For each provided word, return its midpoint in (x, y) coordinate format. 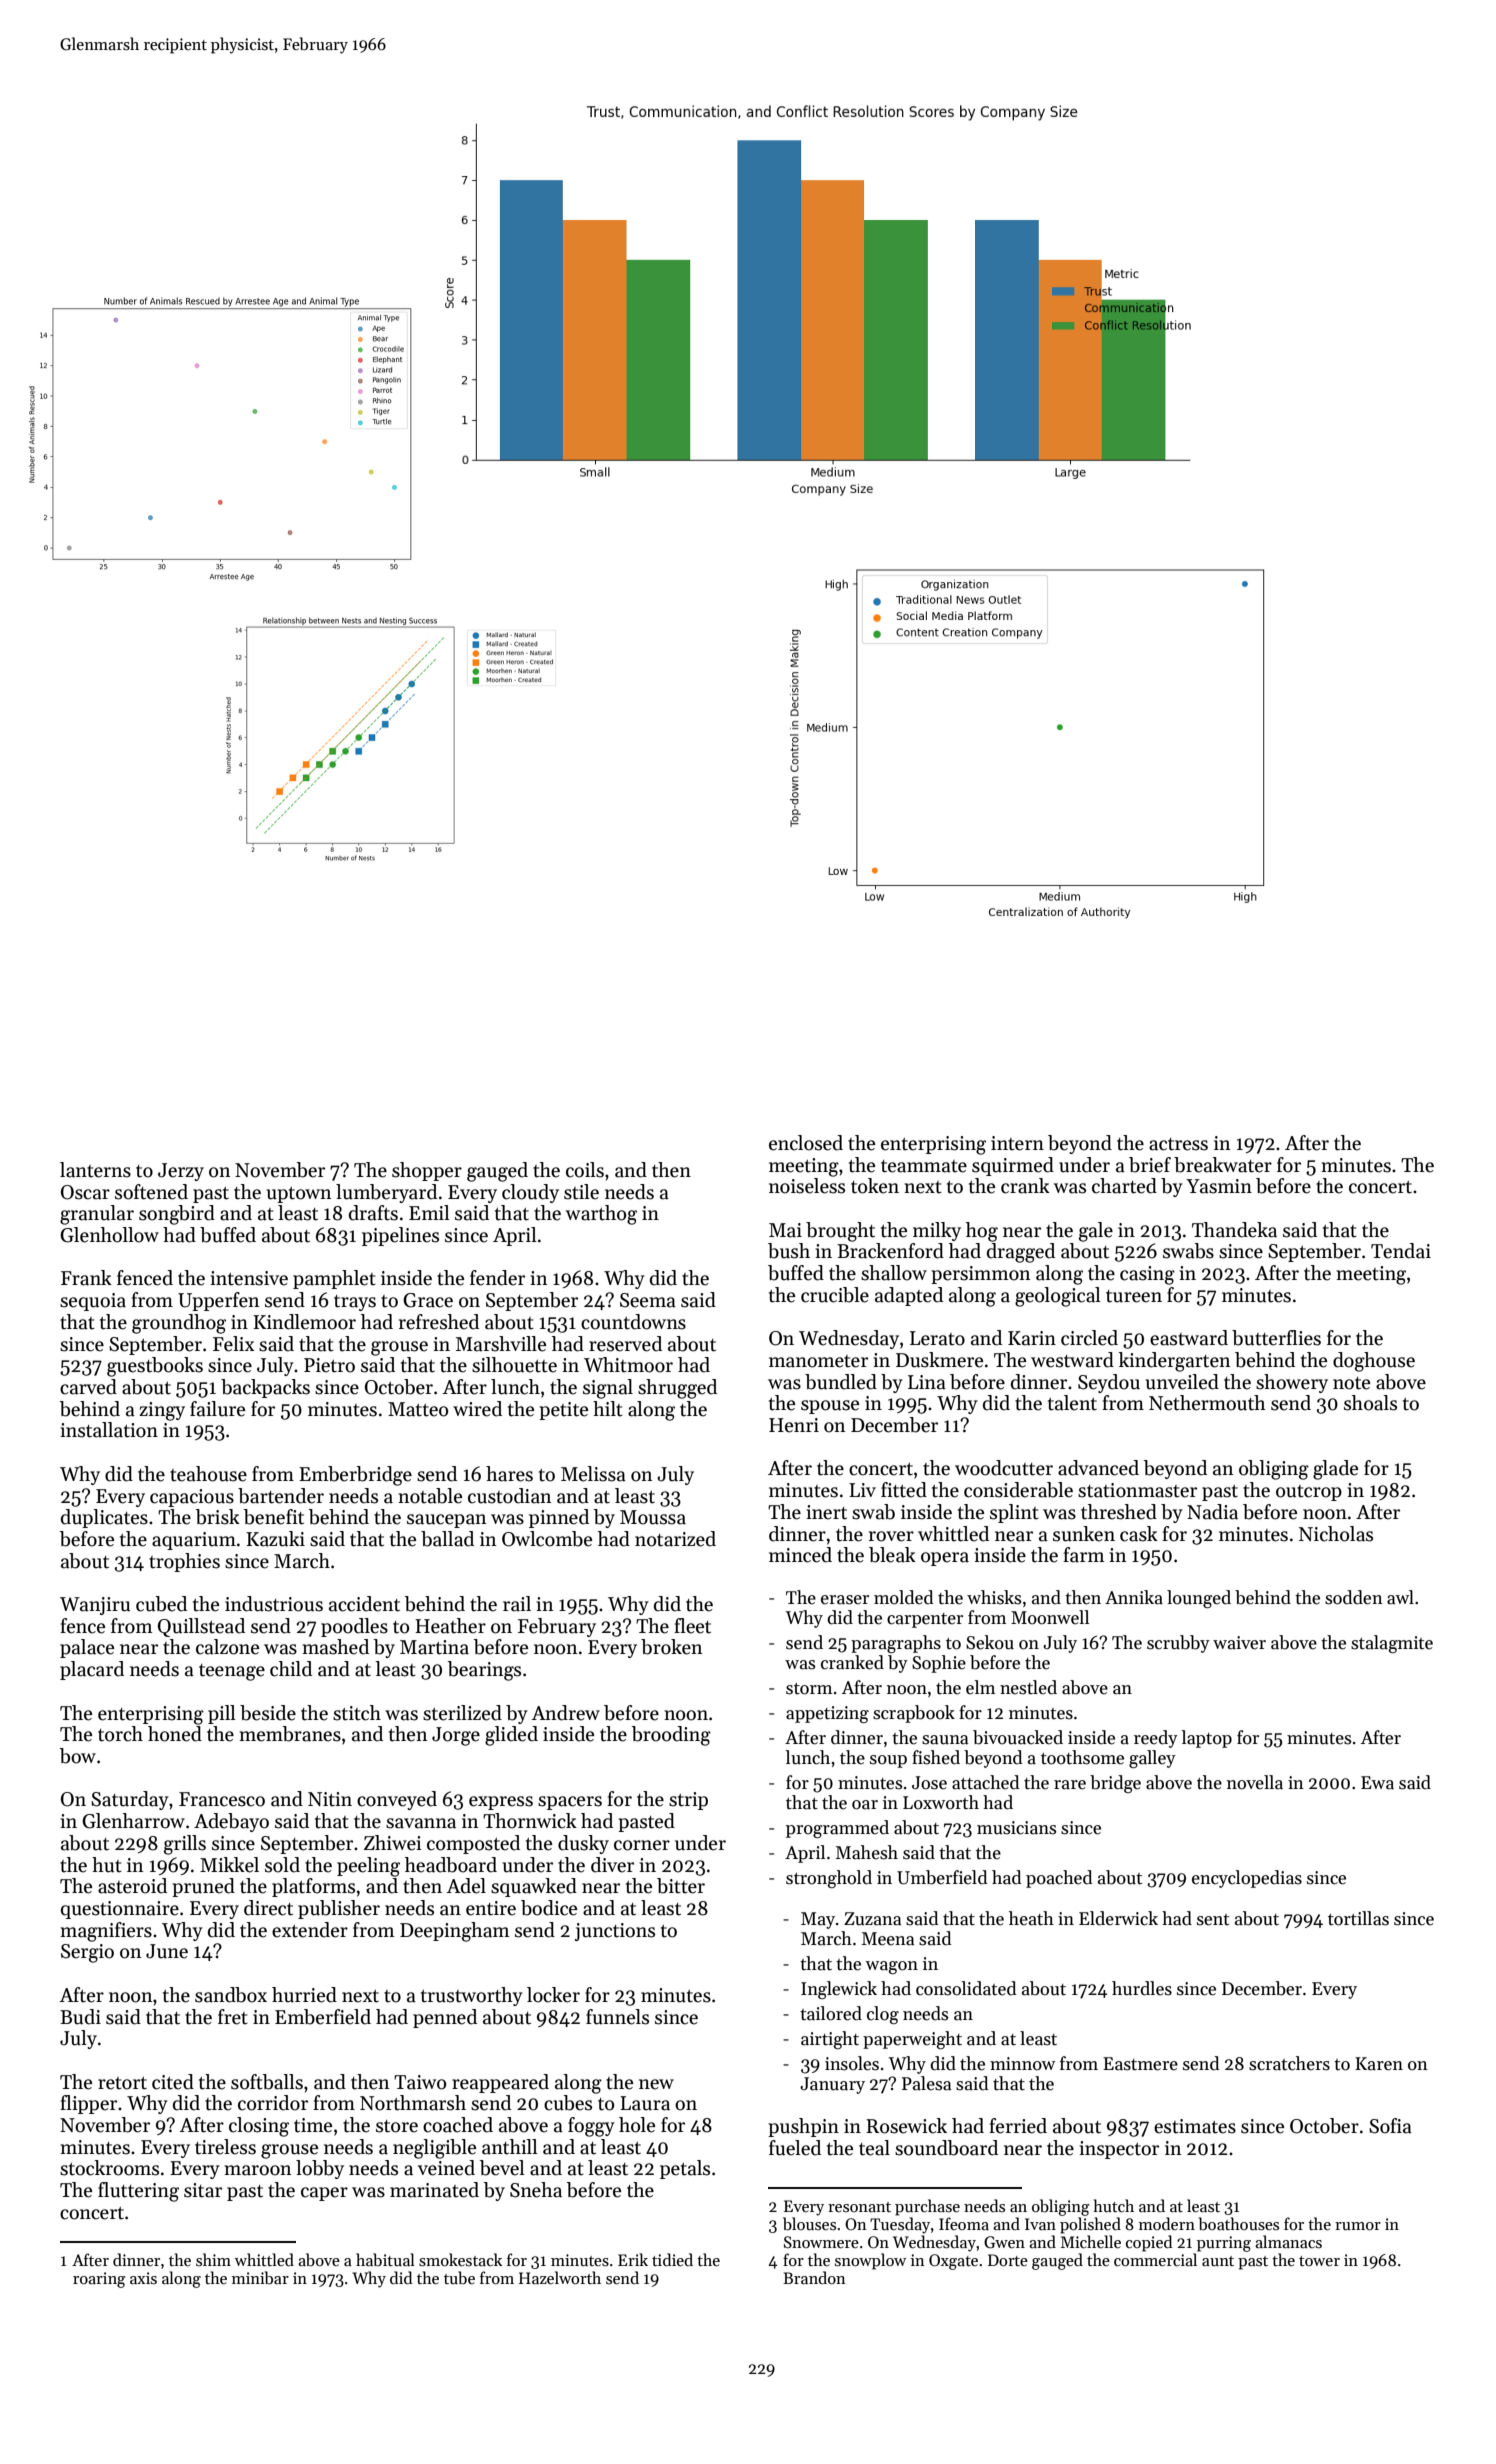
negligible (434, 2149)
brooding (671, 1736)
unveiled (1182, 1382)
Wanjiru (95, 1606)
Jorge (456, 1736)
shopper (427, 1171)
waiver (1239, 1643)
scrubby (1178, 1644)
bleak (892, 1555)
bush (789, 1251)
